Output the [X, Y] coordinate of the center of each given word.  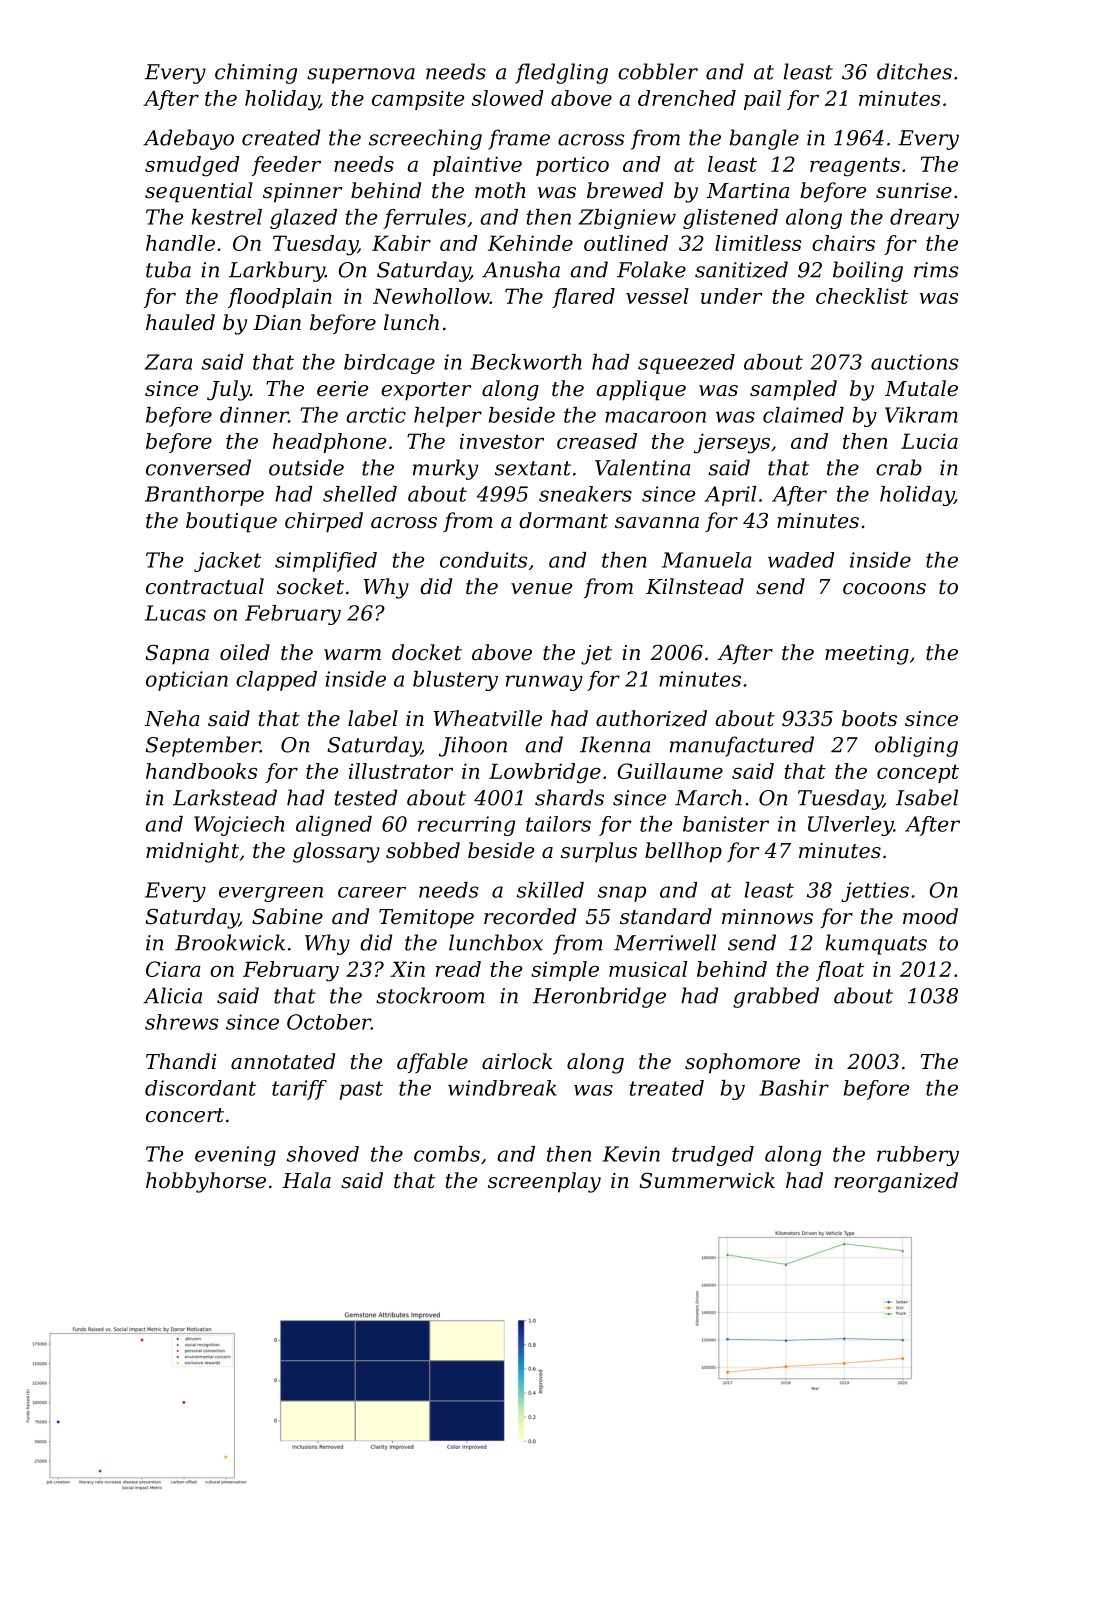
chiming [256, 73]
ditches [914, 71]
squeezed [686, 364]
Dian [277, 323]
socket [310, 586]
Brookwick [230, 942]
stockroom [430, 995]
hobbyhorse [206, 1182]
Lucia [929, 441]
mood [930, 916]
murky [445, 469]
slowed [508, 98]
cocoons [884, 589]
